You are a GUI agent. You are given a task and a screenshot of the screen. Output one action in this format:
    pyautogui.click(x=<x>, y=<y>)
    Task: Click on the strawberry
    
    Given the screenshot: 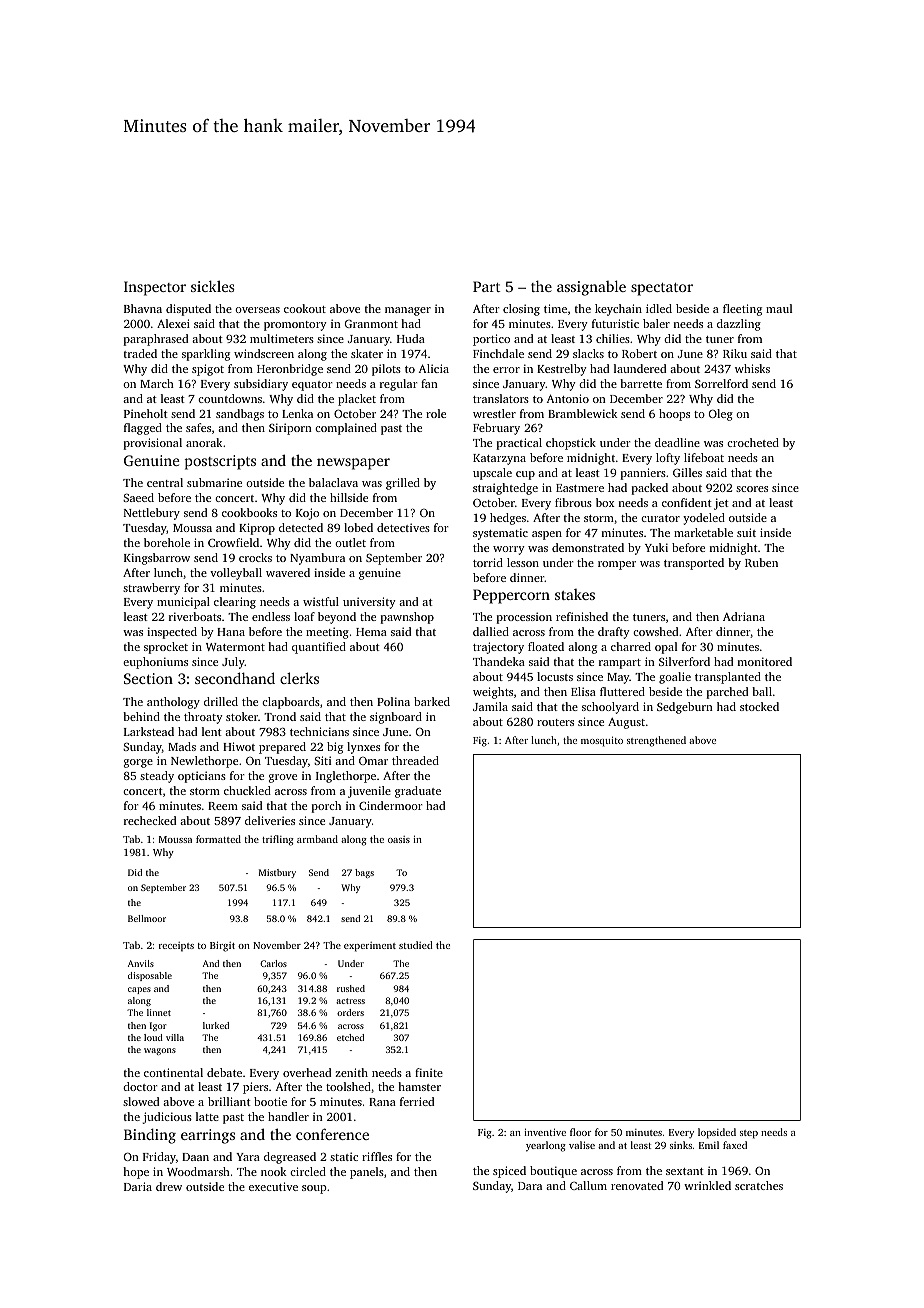 What is the action you would take?
    pyautogui.click(x=151, y=589)
